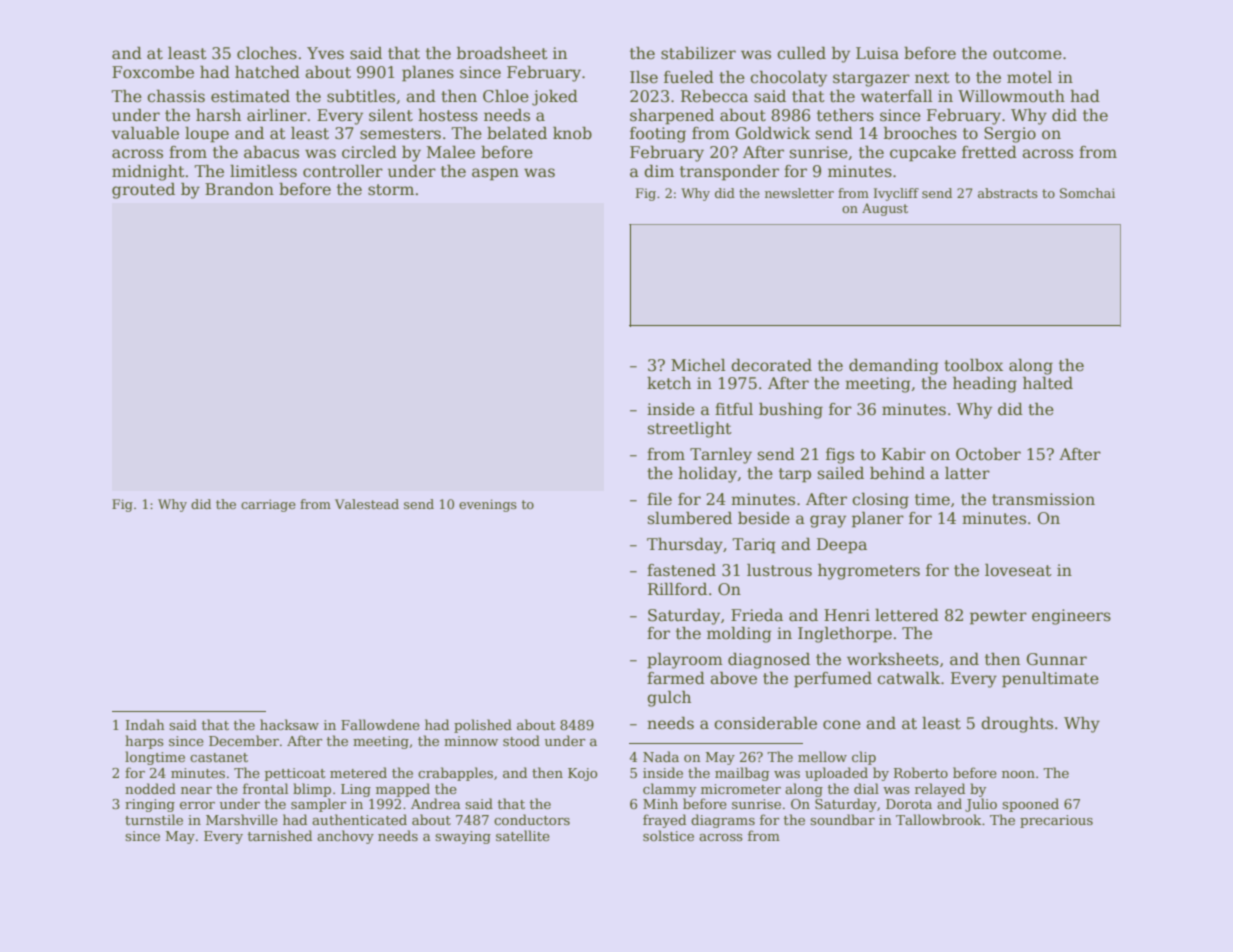 This screenshot has width=1233, height=952. Describe the element at coordinates (923, 154) in the screenshot. I see `cupcake` at that location.
